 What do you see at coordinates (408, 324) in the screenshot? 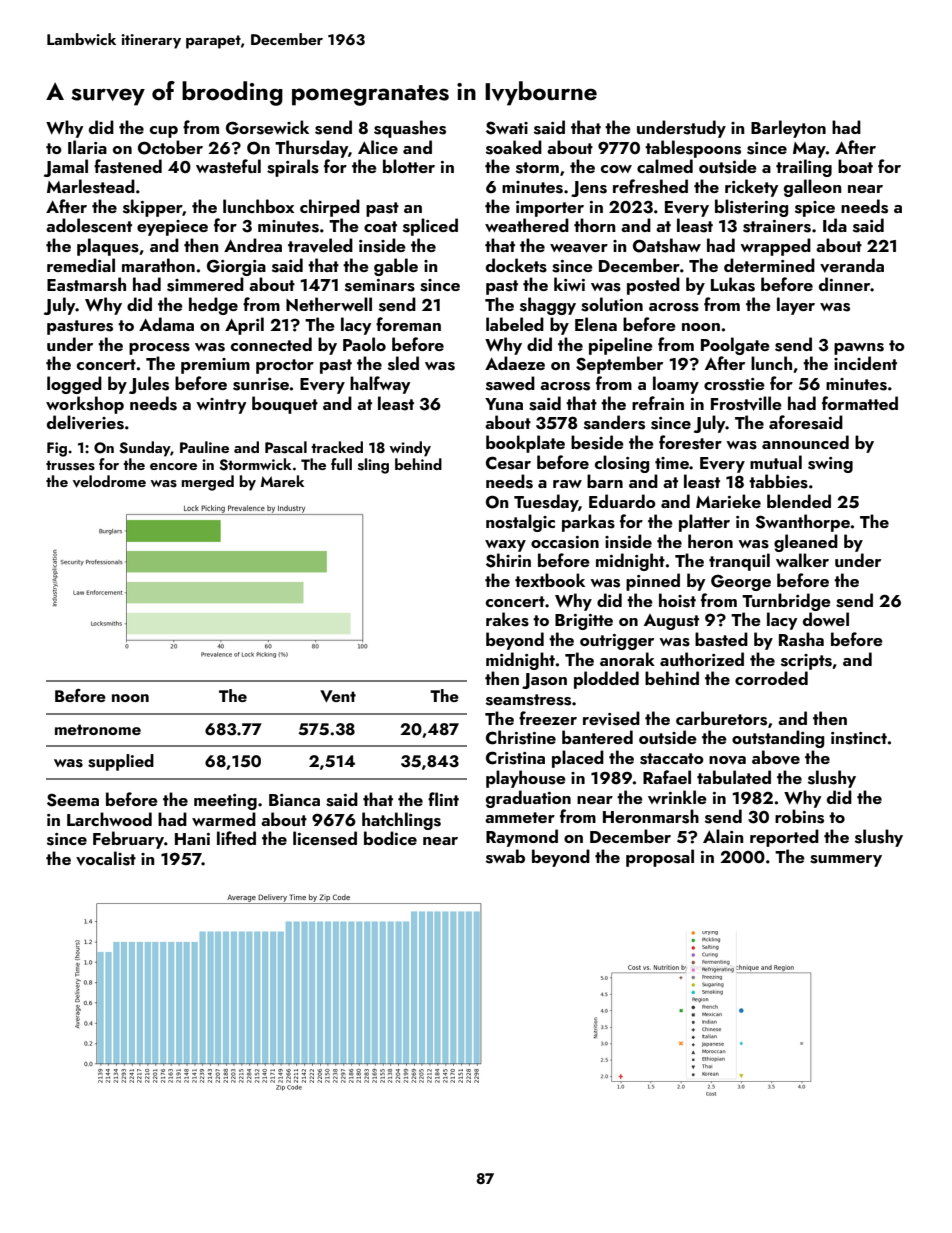
I see `foreman` at bounding box center [408, 324].
